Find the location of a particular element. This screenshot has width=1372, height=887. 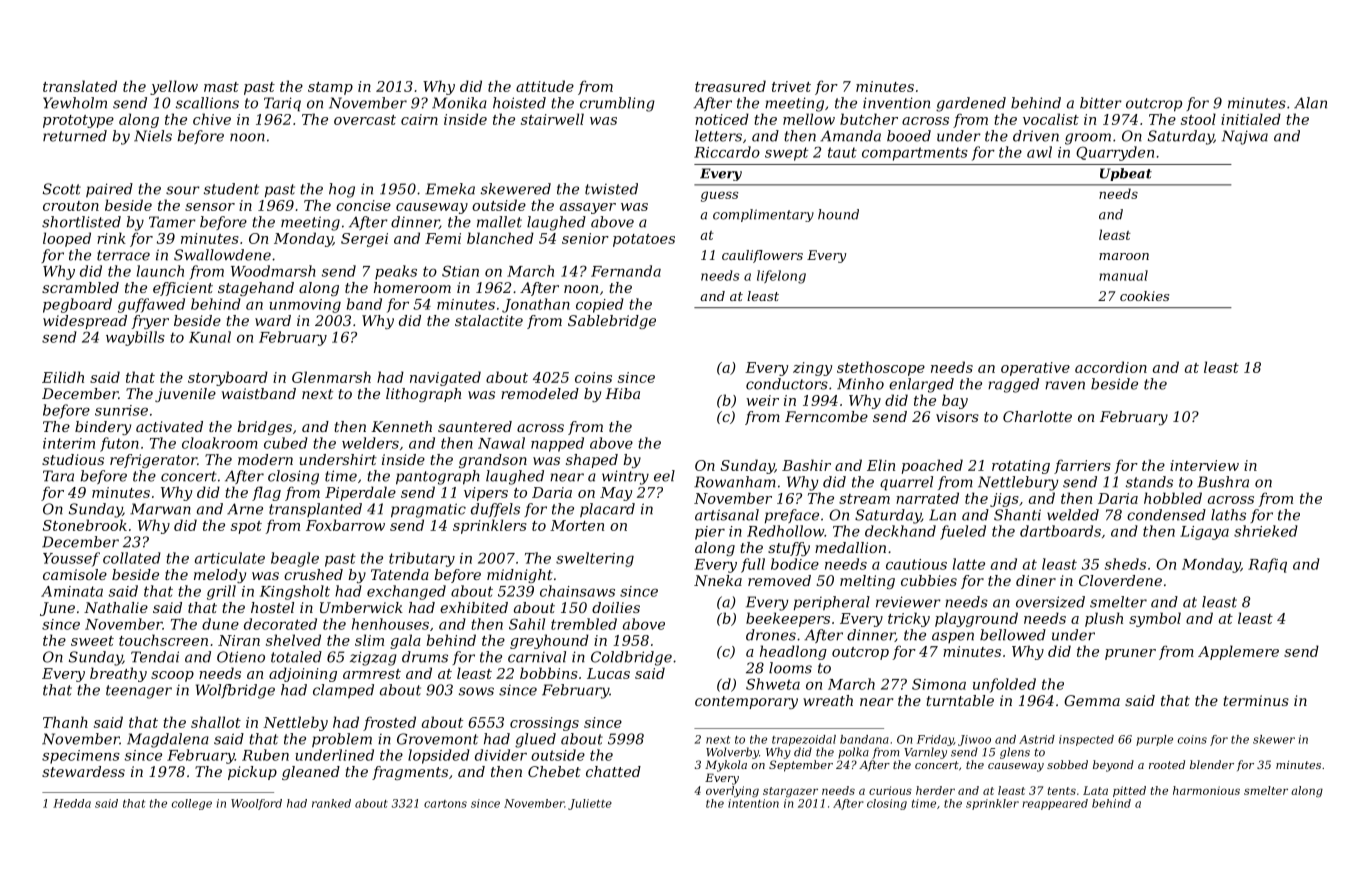

Tara is located at coordinates (58, 476).
